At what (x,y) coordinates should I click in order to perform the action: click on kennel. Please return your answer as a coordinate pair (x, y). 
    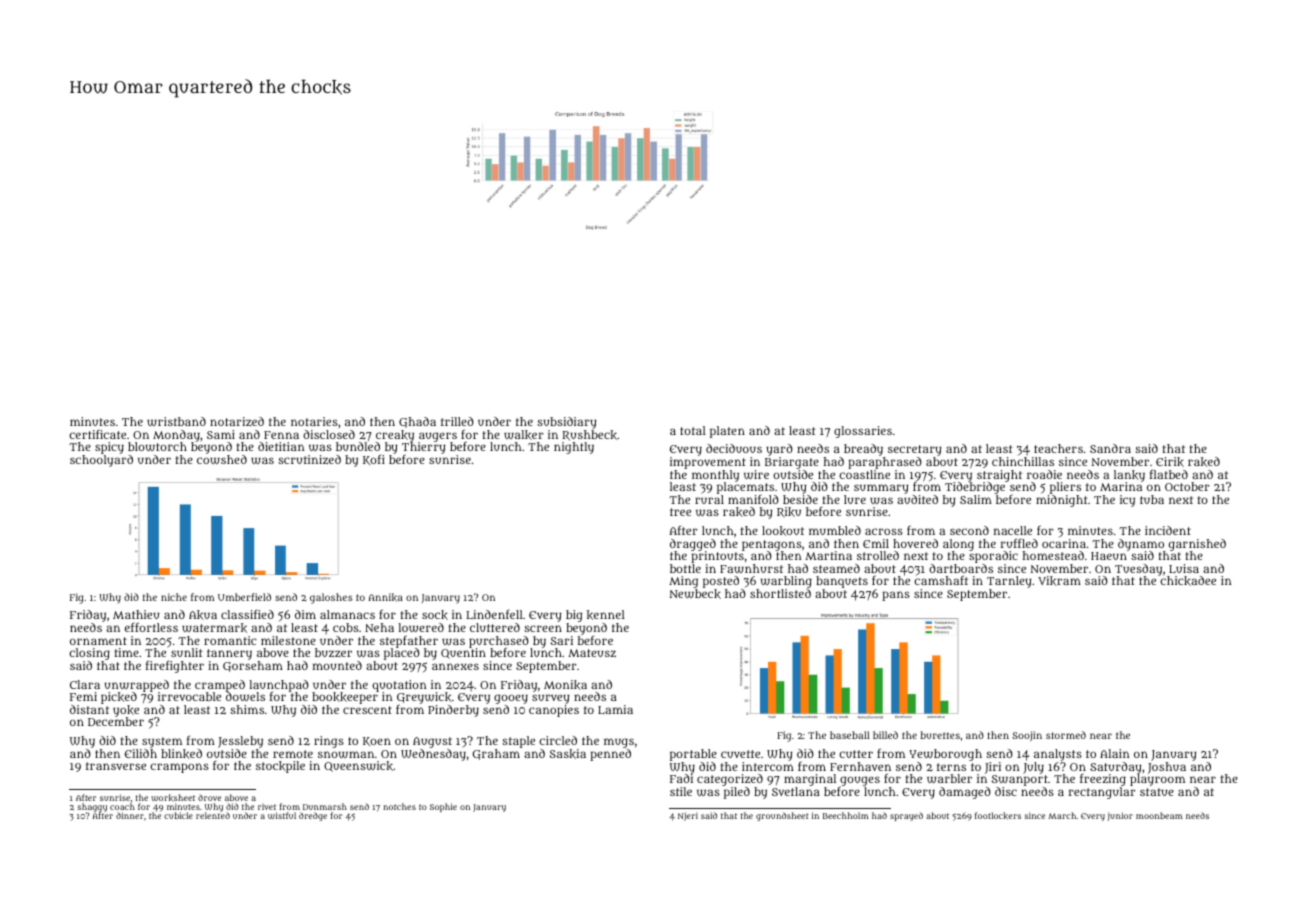
    Looking at the image, I should click on (606, 615).
